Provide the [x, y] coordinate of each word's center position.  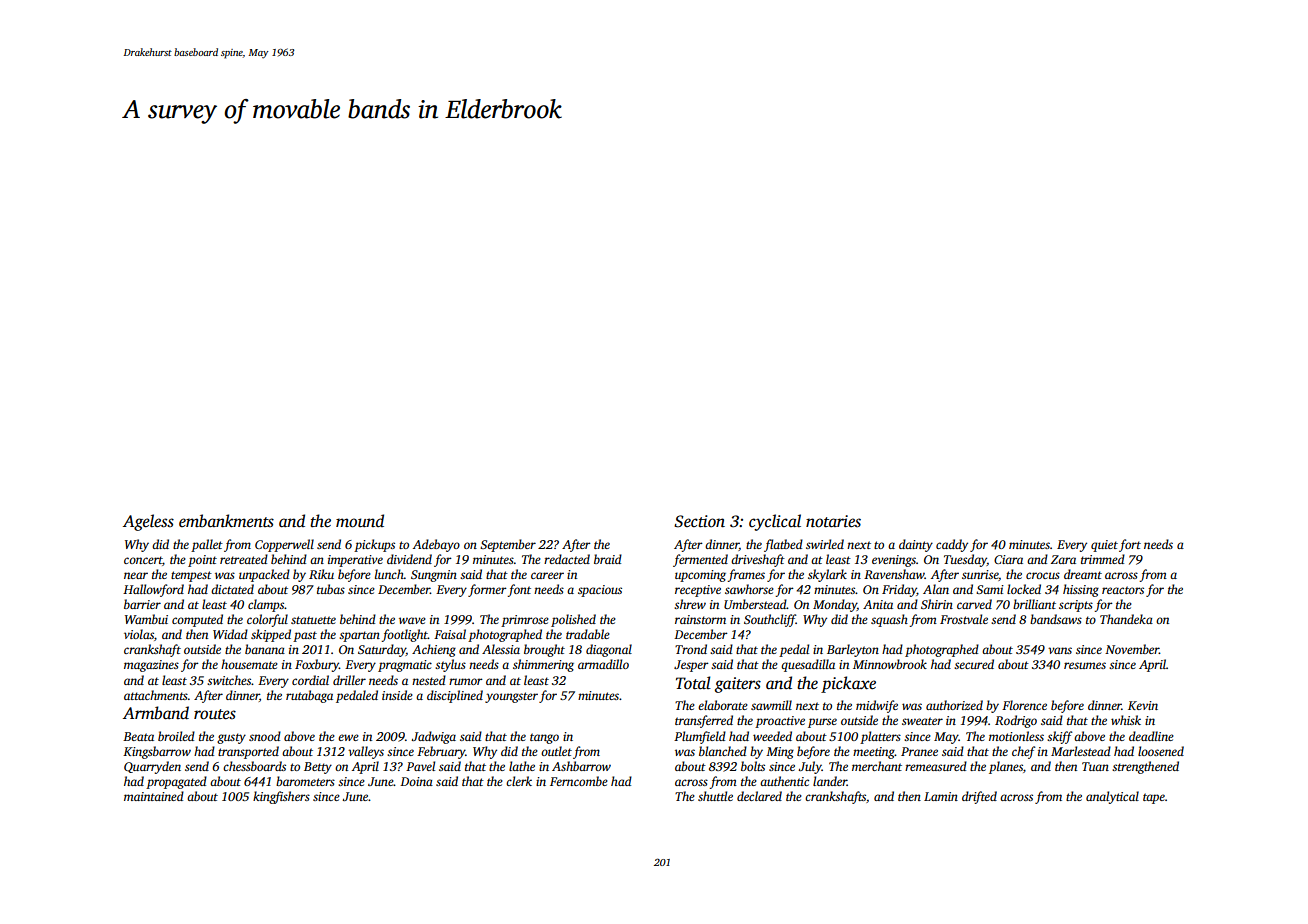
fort [1130, 545]
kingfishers [281, 797]
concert [143, 560]
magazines [151, 666]
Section [699, 521]
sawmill [771, 705]
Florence [1024, 705]
